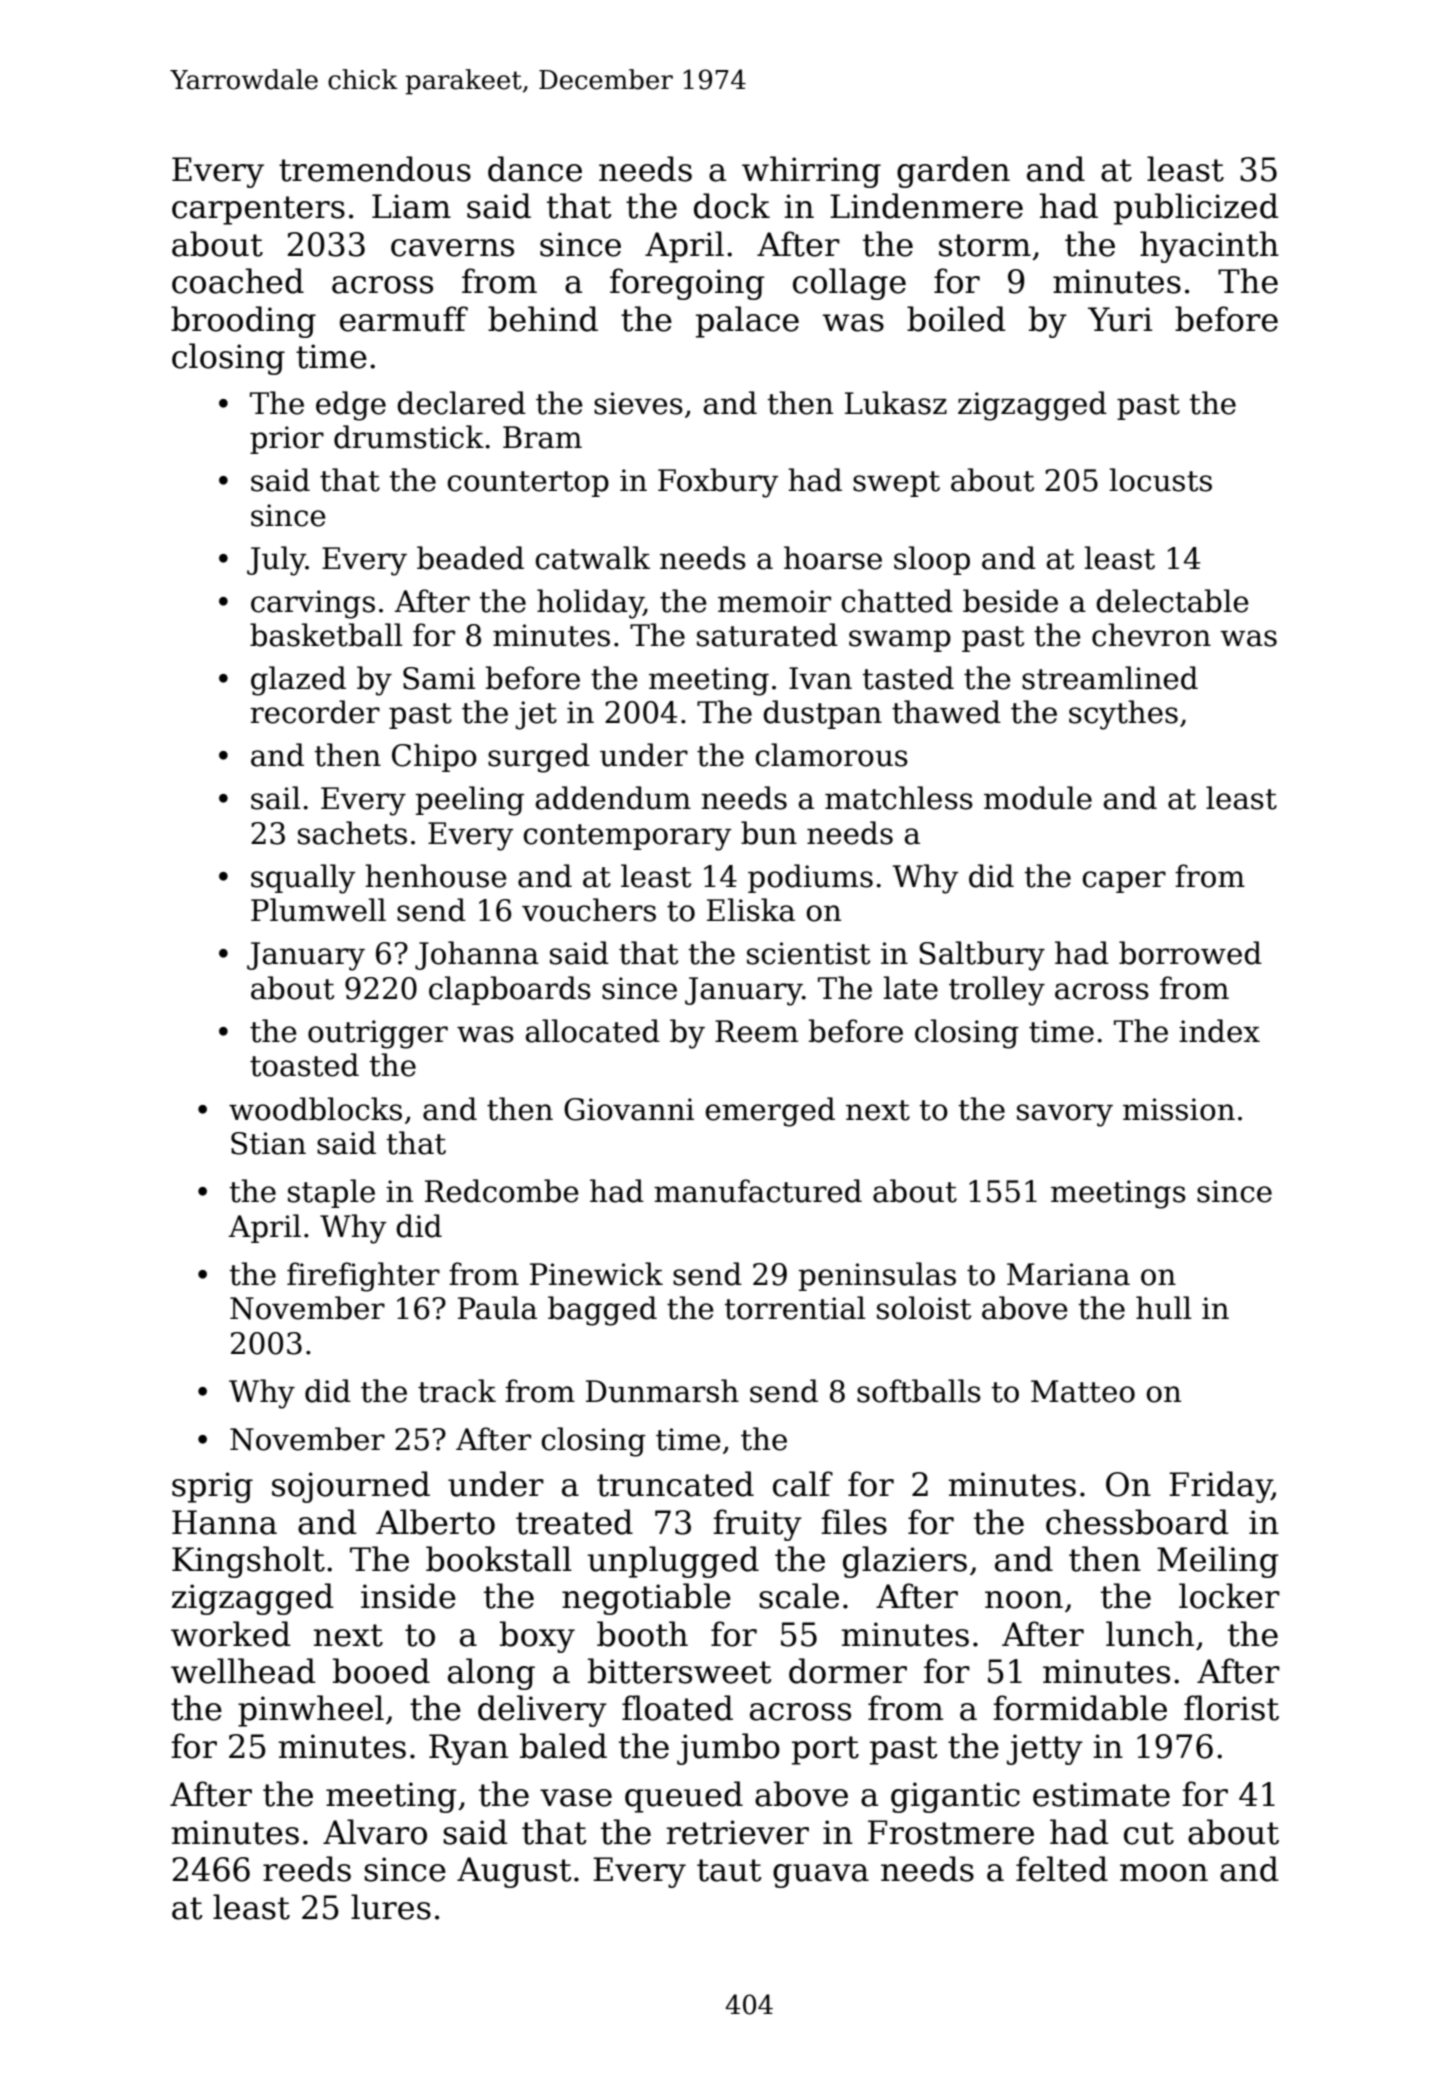 This page has height=2100, width=1450. I want to click on whirring, so click(811, 172).
